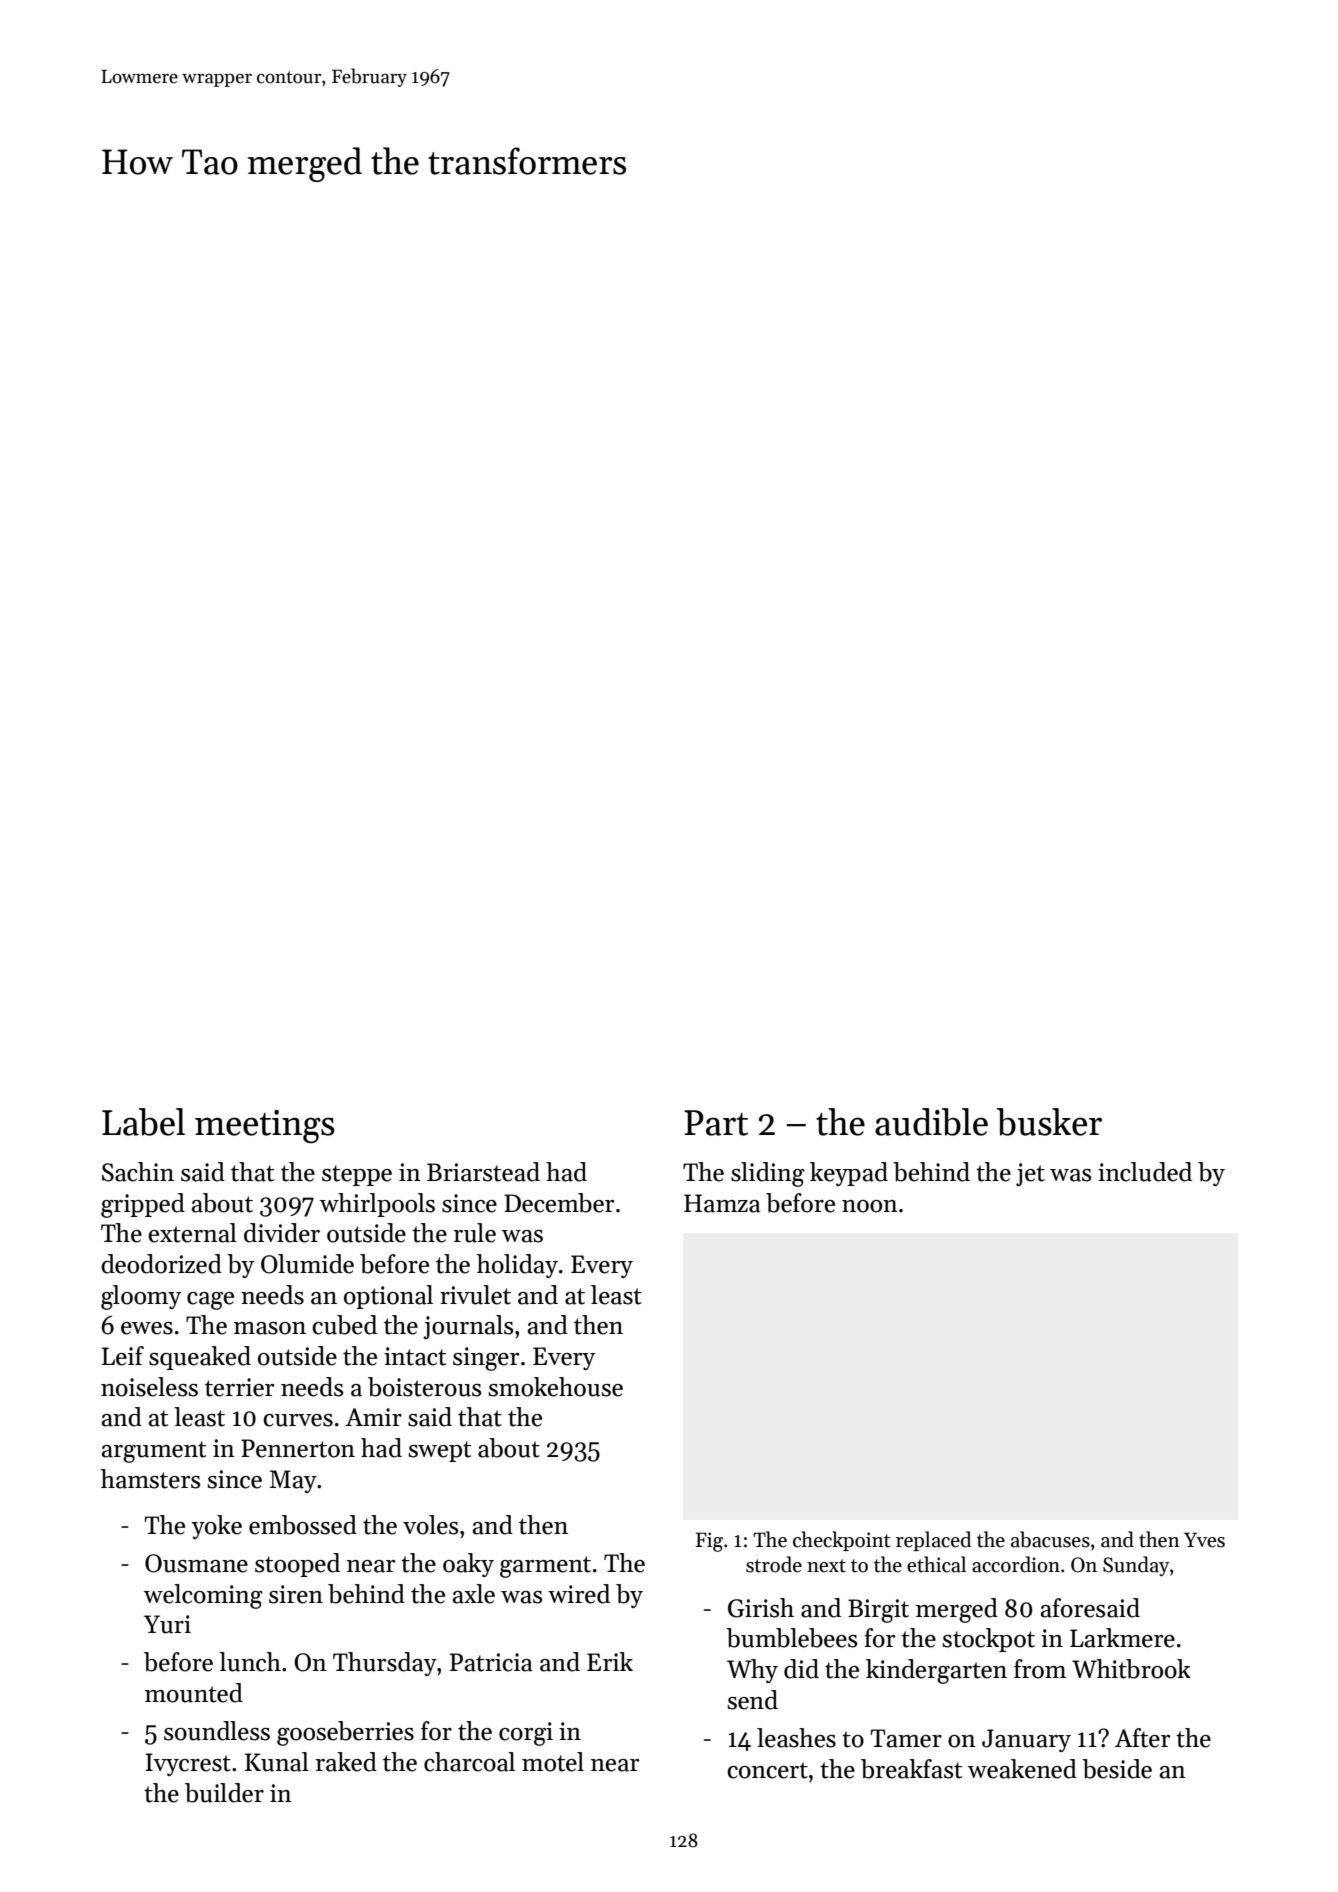 The image size is (1338, 1892). Describe the element at coordinates (141, 1297) in the screenshot. I see `gloomy` at that location.
